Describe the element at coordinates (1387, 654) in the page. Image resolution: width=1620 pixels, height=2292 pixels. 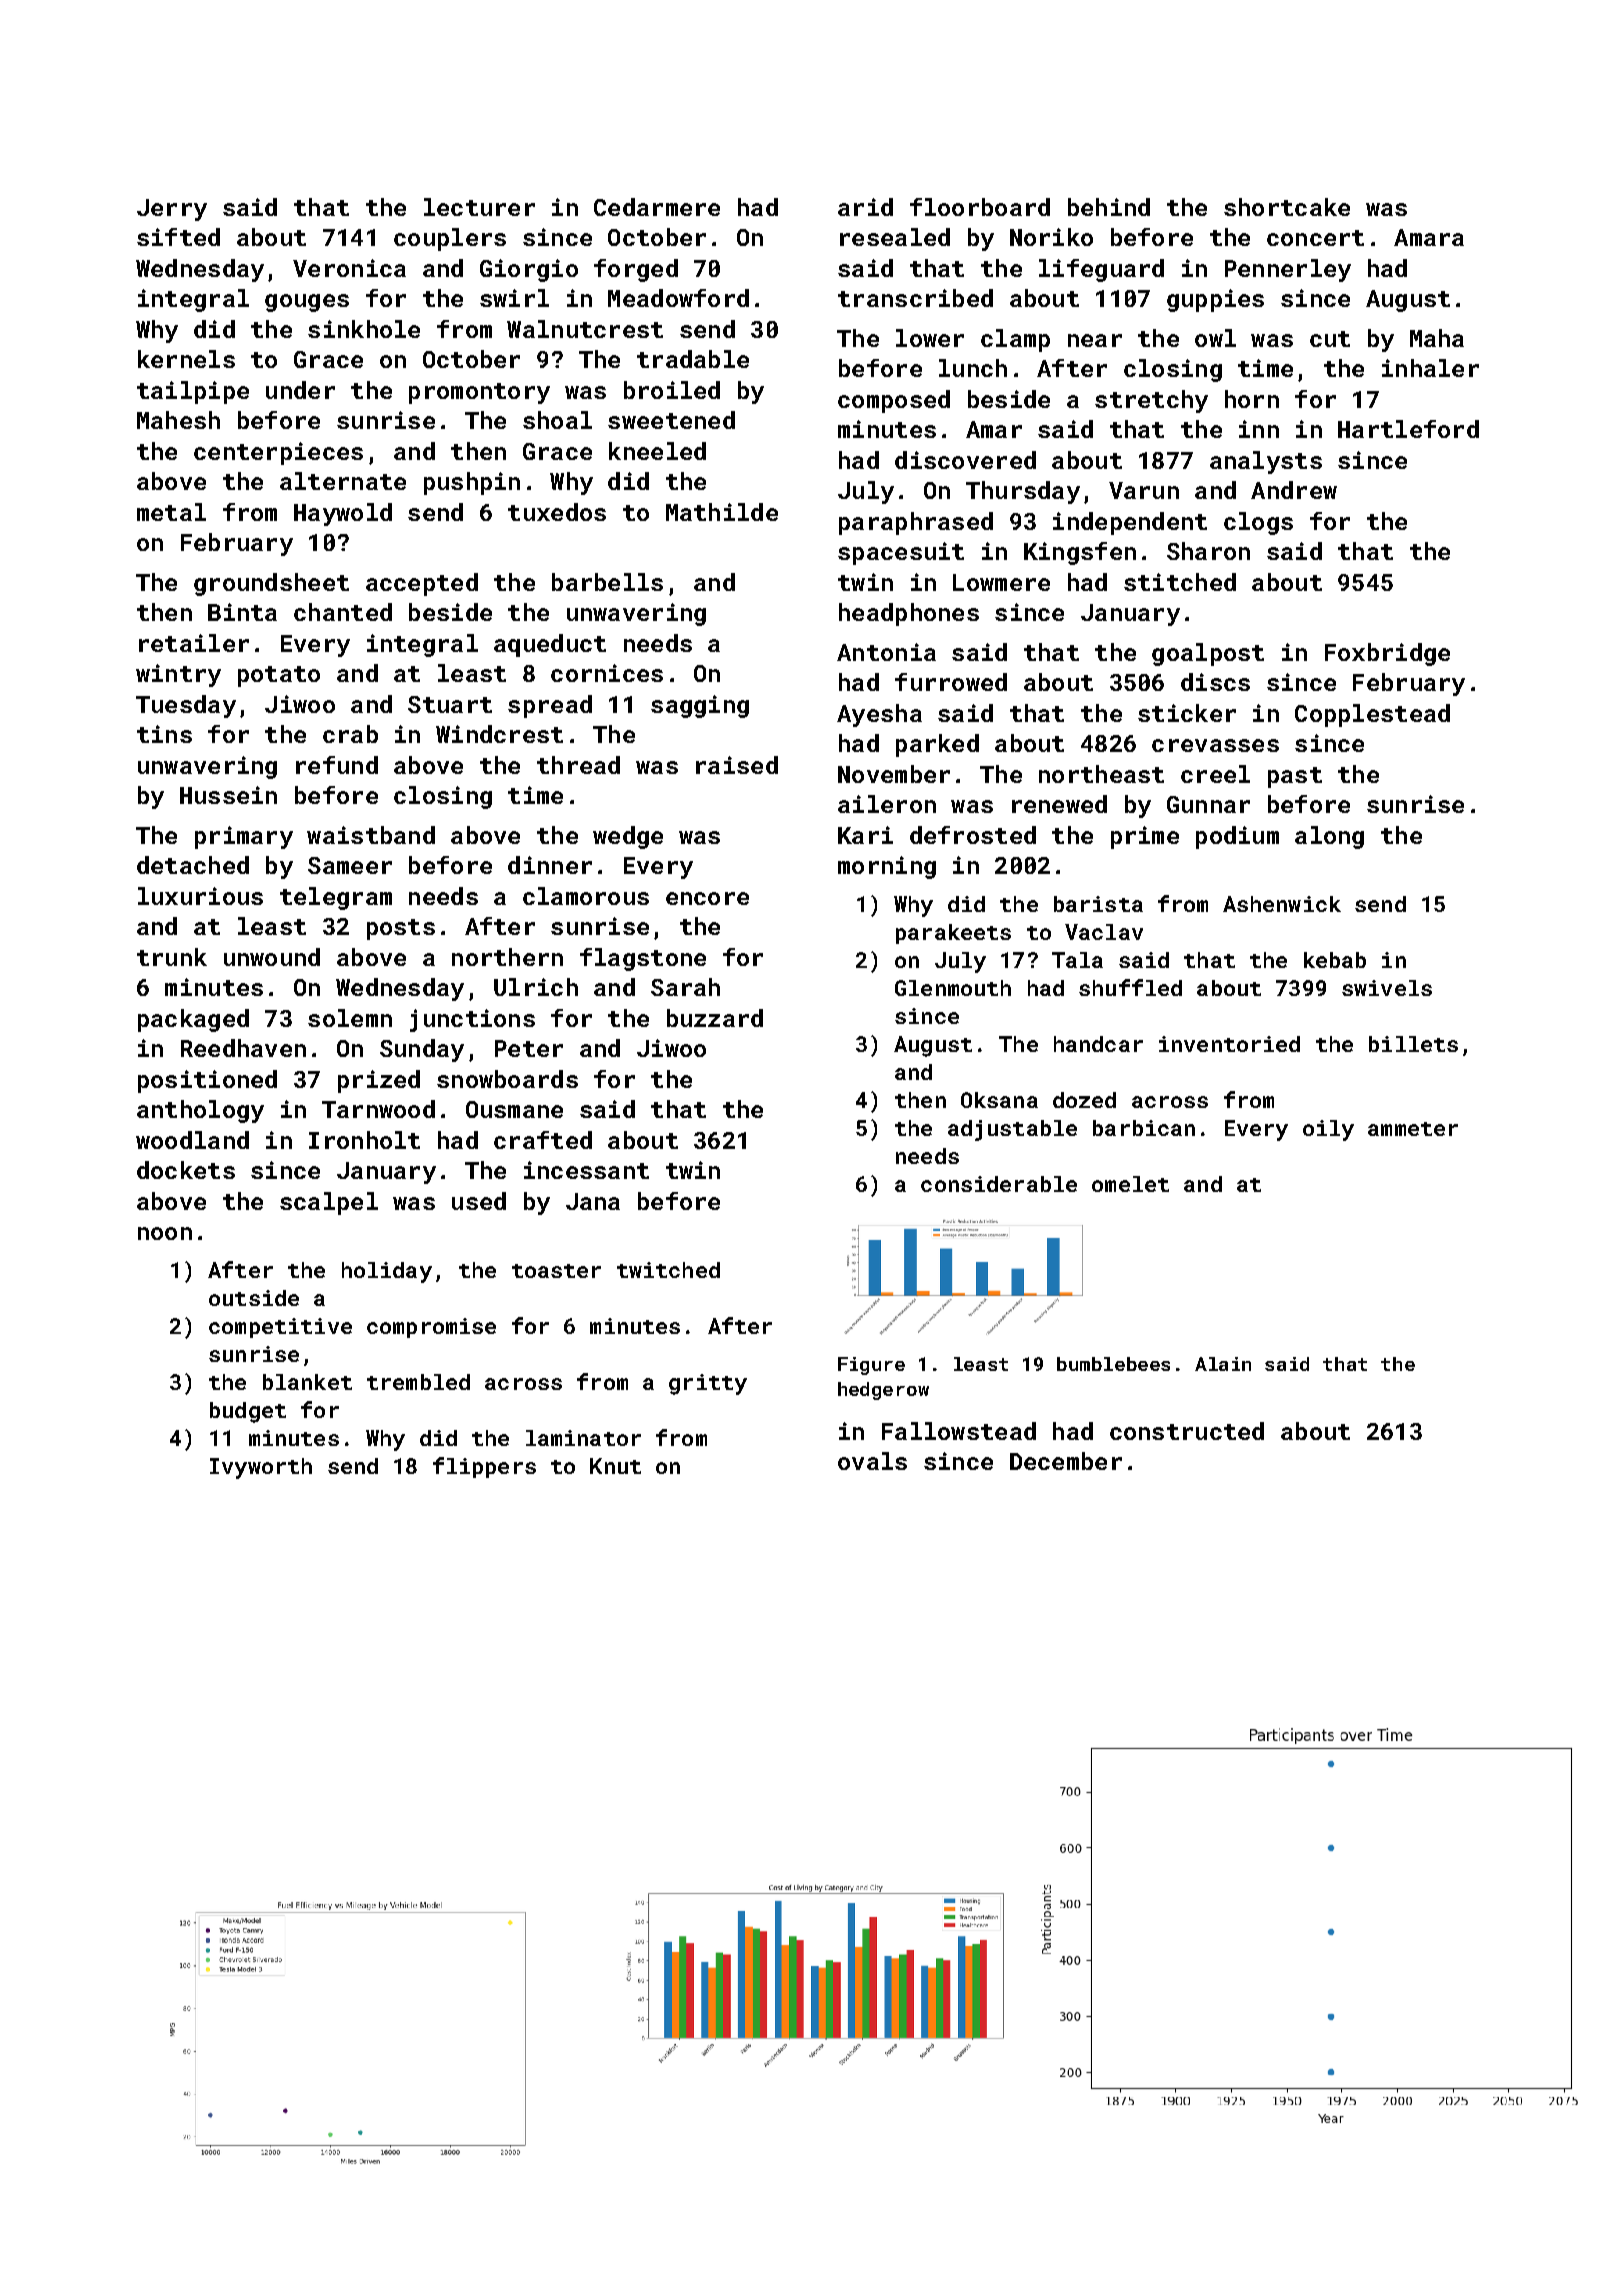
I see `Foxbridge` at that location.
